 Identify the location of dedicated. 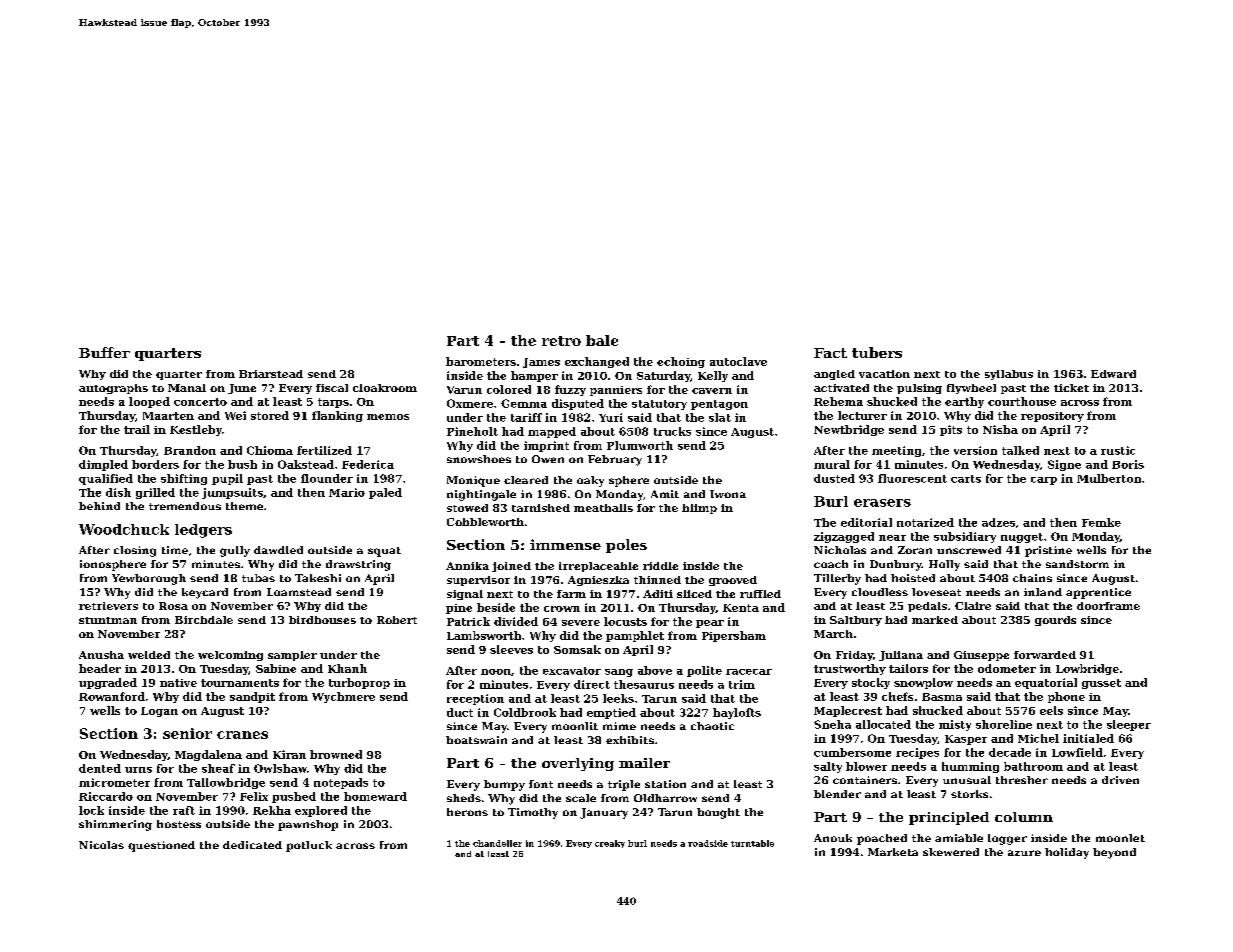
(252, 845).
